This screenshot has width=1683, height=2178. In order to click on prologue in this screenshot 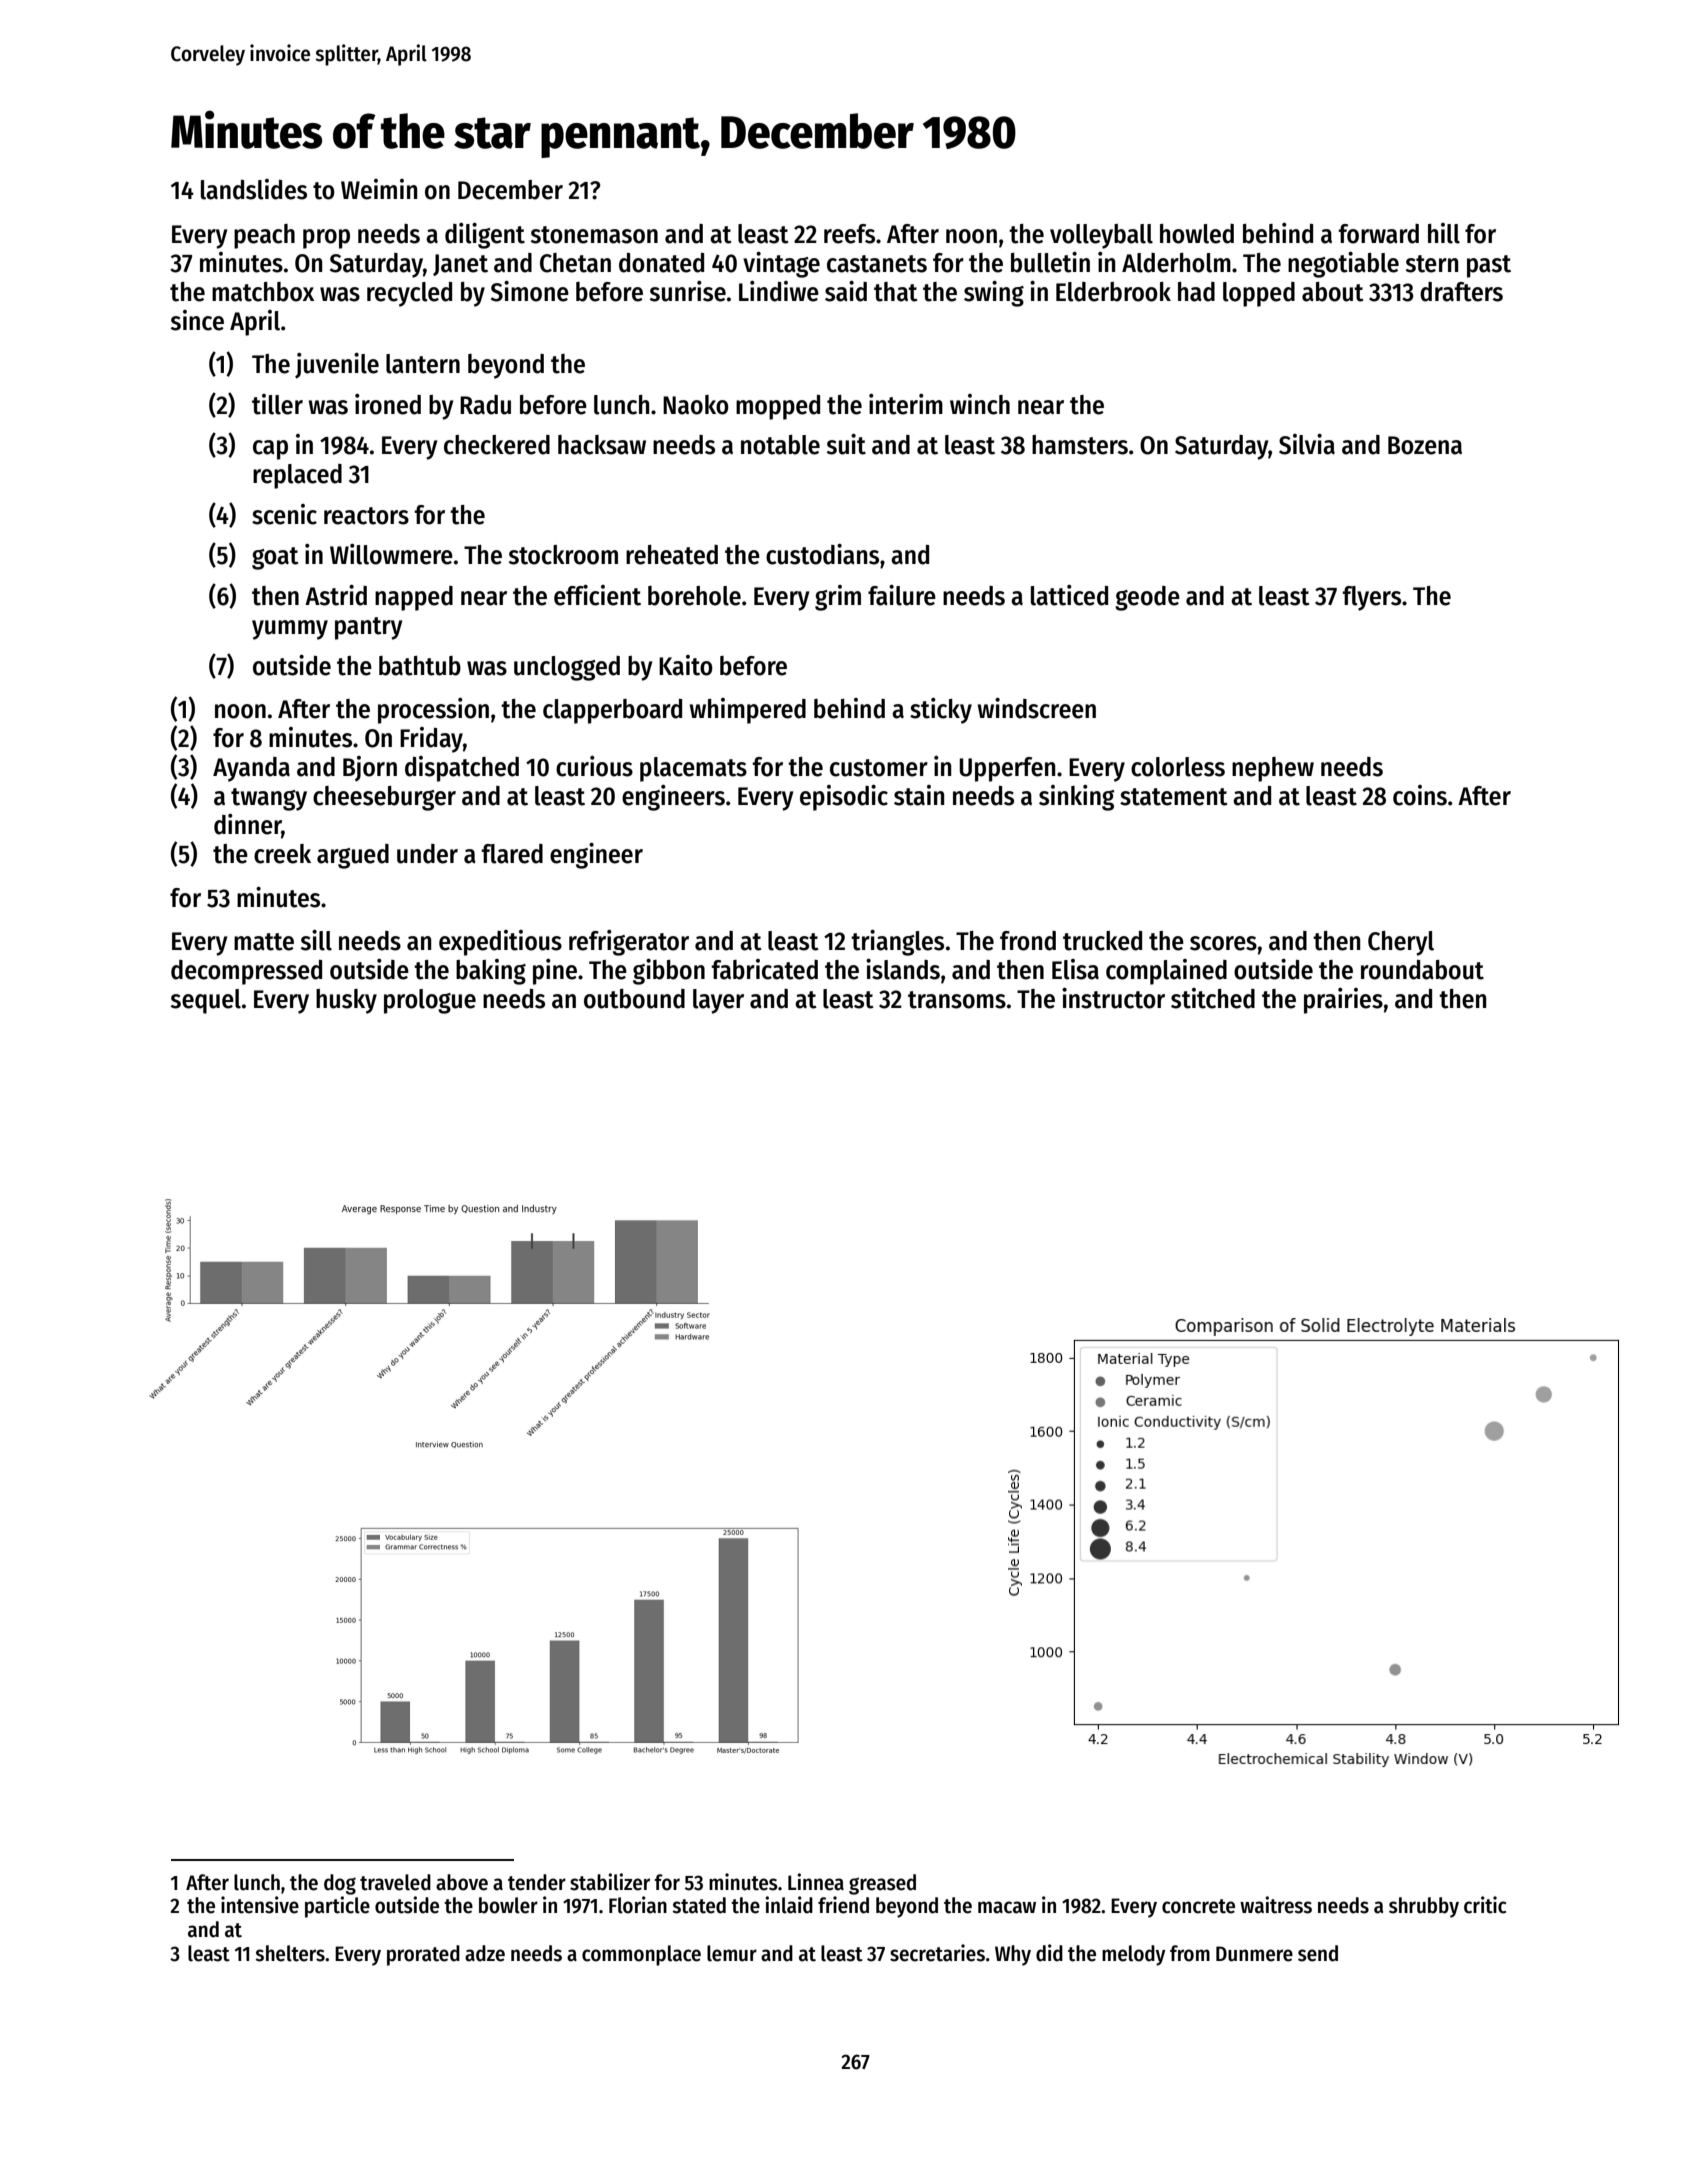, I will do `click(430, 1001)`.
